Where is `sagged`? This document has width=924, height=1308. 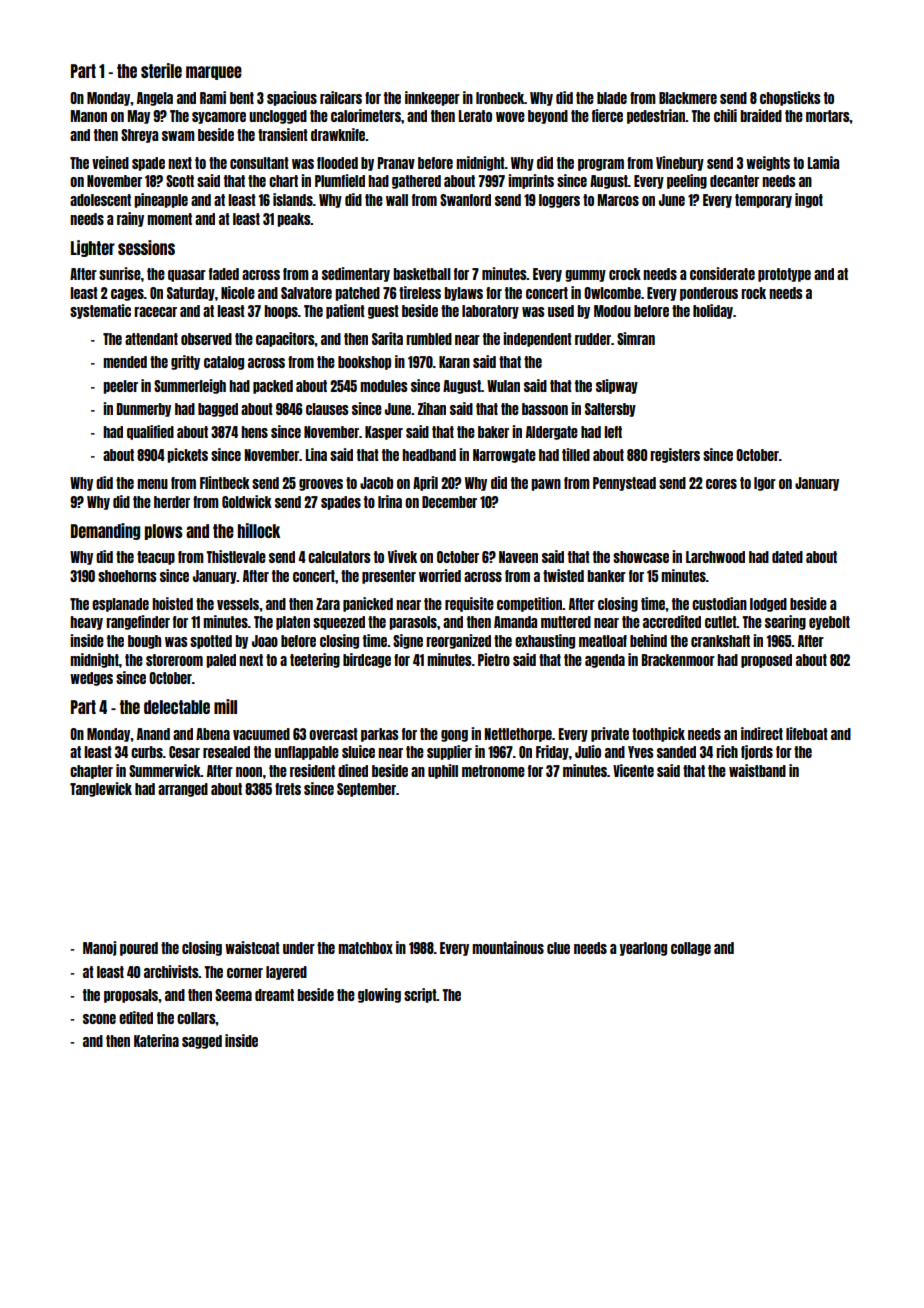
sagged is located at coordinates (202, 1042).
